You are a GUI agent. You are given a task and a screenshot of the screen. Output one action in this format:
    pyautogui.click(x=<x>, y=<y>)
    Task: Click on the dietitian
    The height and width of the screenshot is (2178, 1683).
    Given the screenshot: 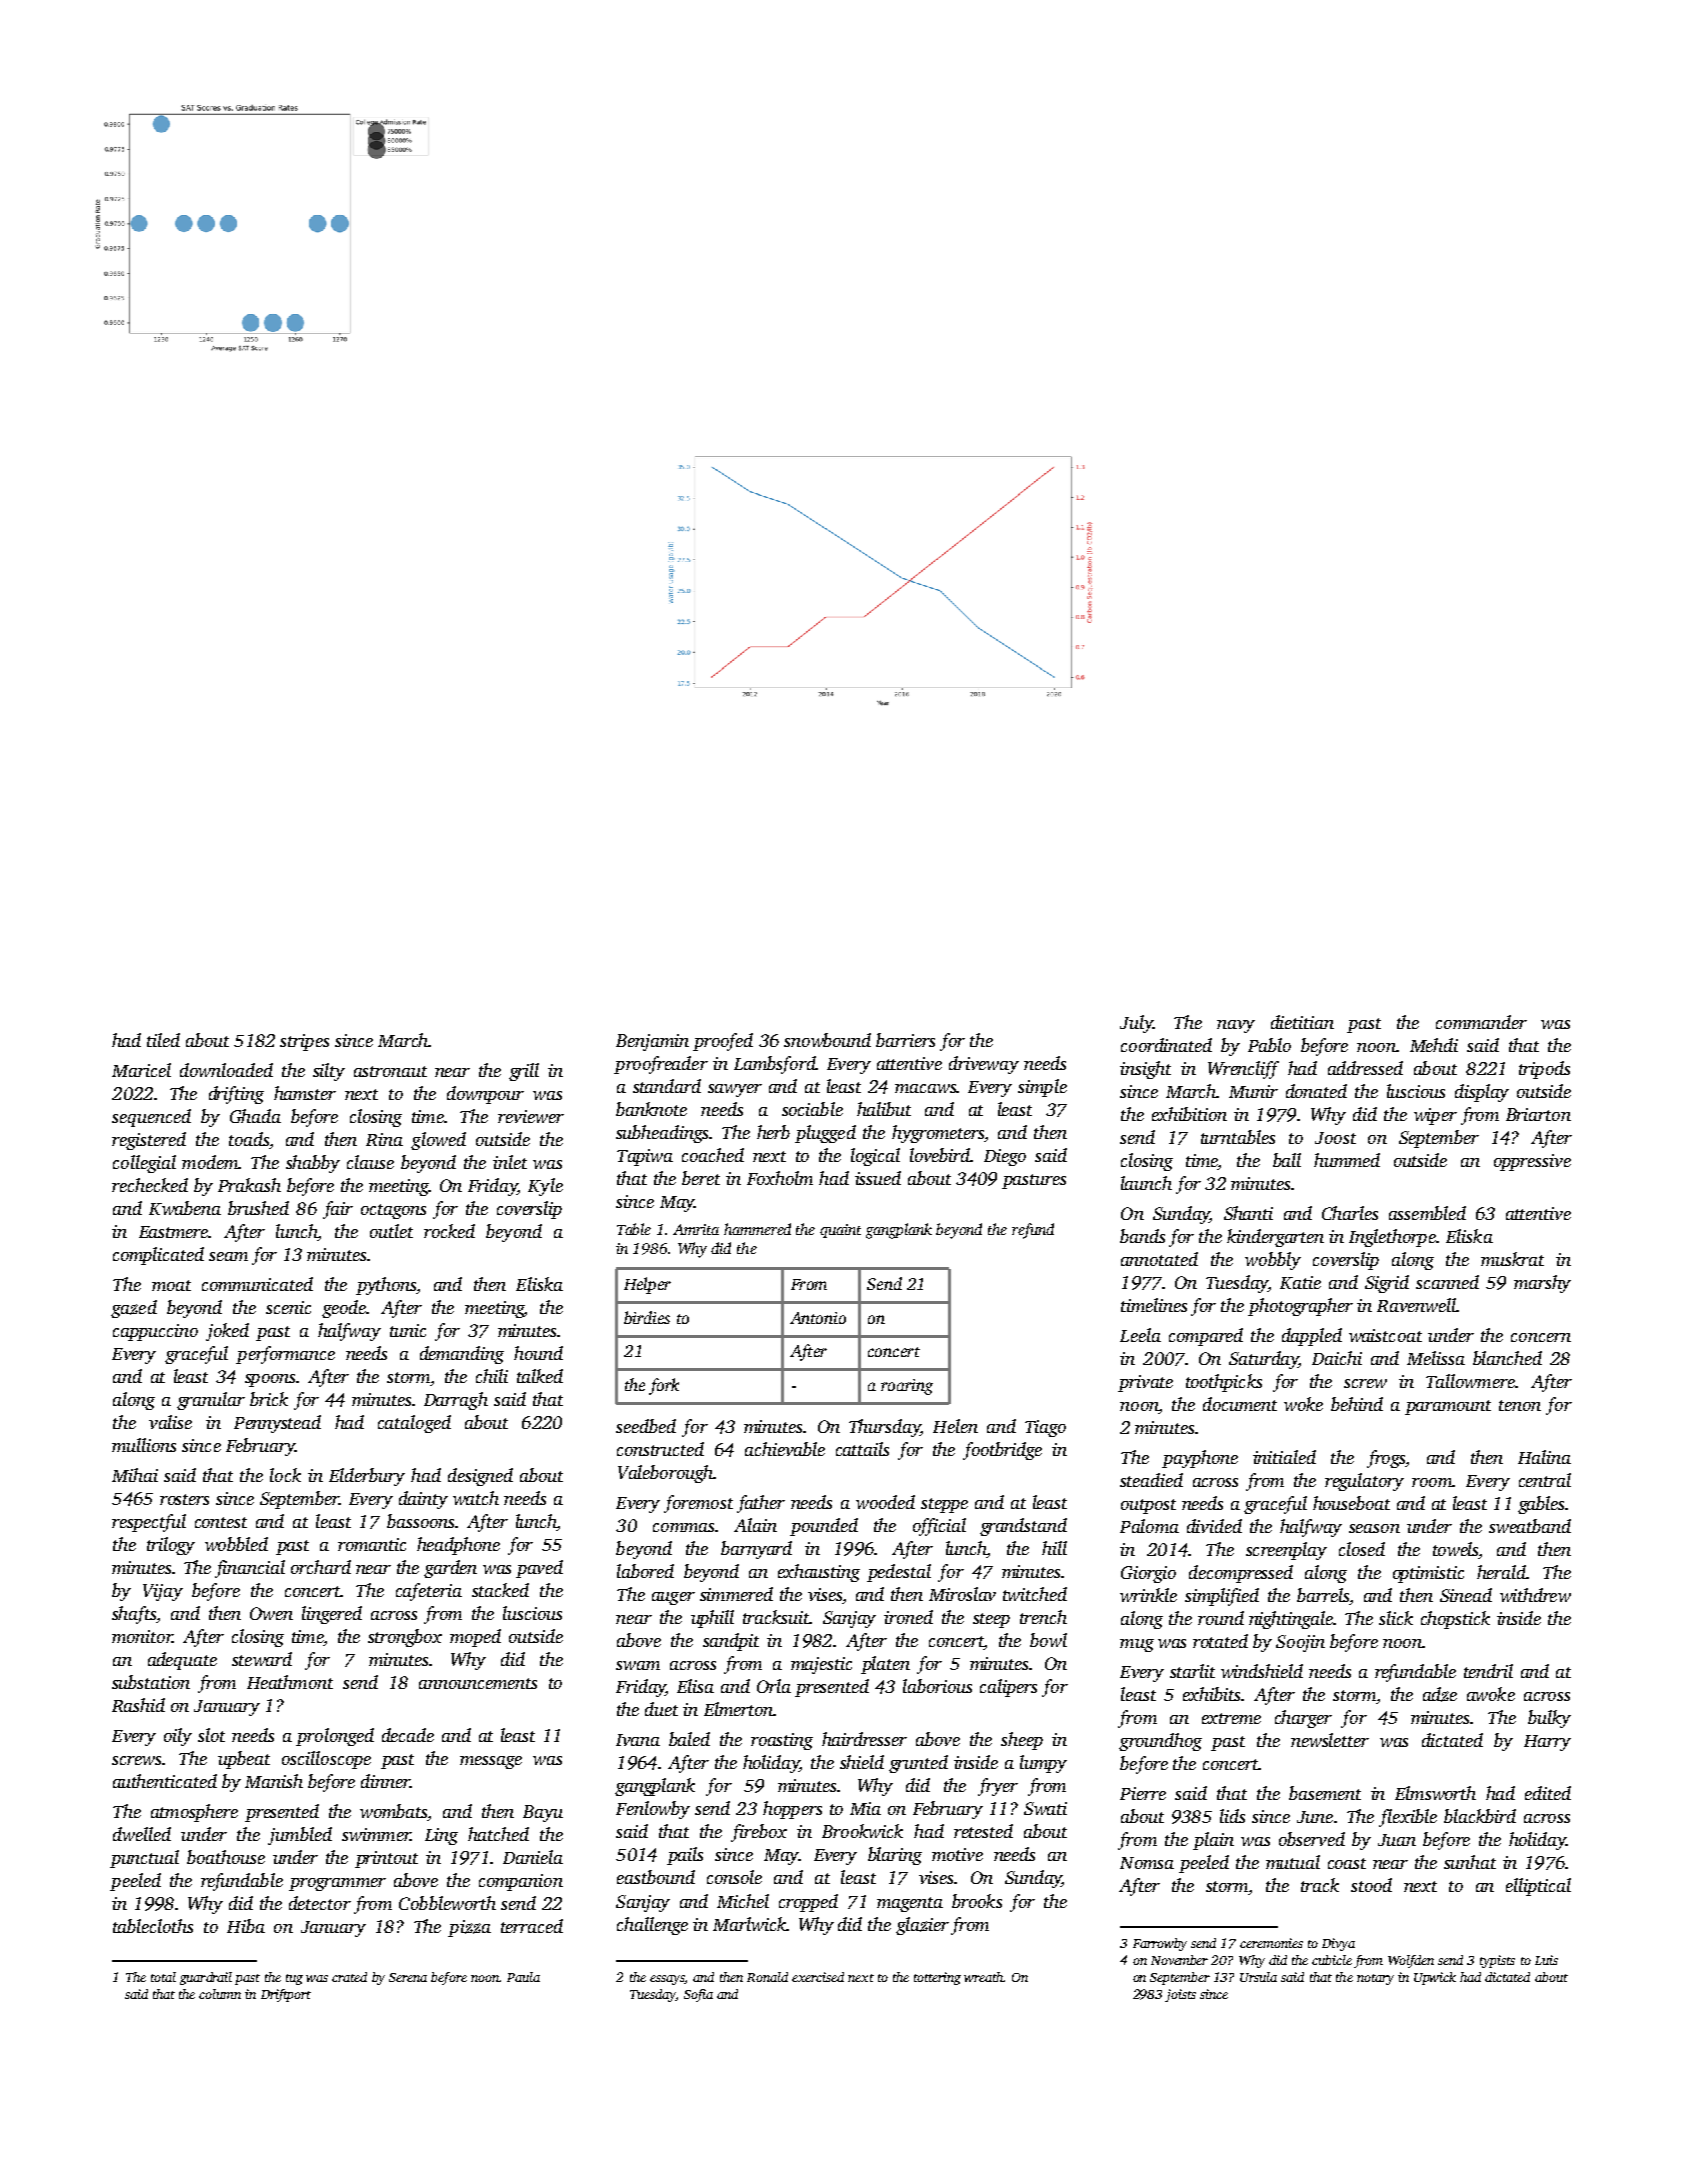 What is the action you would take?
    pyautogui.click(x=1302, y=1022)
